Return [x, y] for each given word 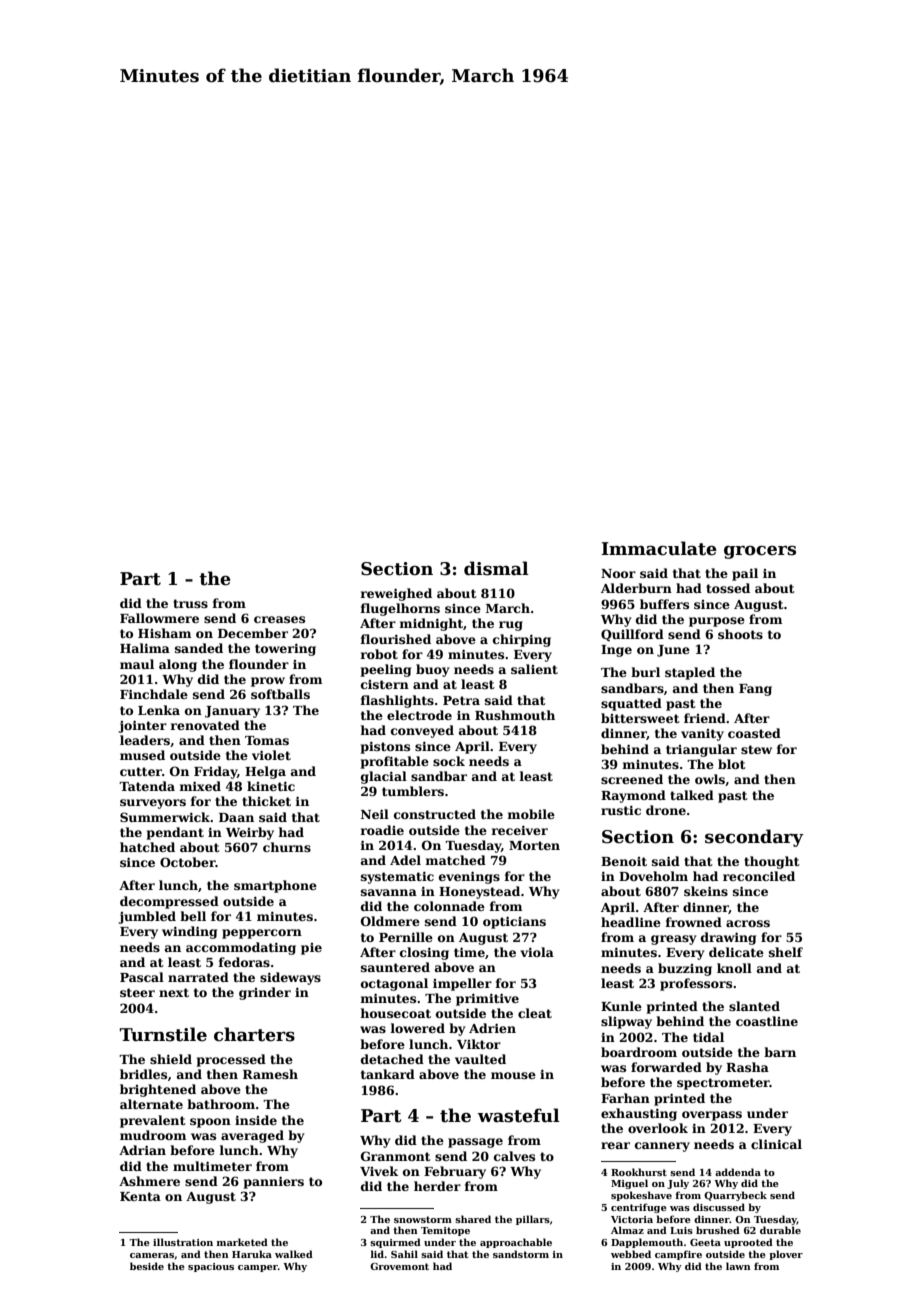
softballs [280, 694]
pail [745, 574]
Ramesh [270, 1074]
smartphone [275, 886]
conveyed [422, 731]
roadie [382, 830]
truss [190, 603]
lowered [417, 1028]
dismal [496, 568]
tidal [708, 1037]
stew [756, 749]
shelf [786, 952]
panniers [274, 1182]
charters [254, 1034]
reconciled [759, 876]
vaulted [480, 1059]
